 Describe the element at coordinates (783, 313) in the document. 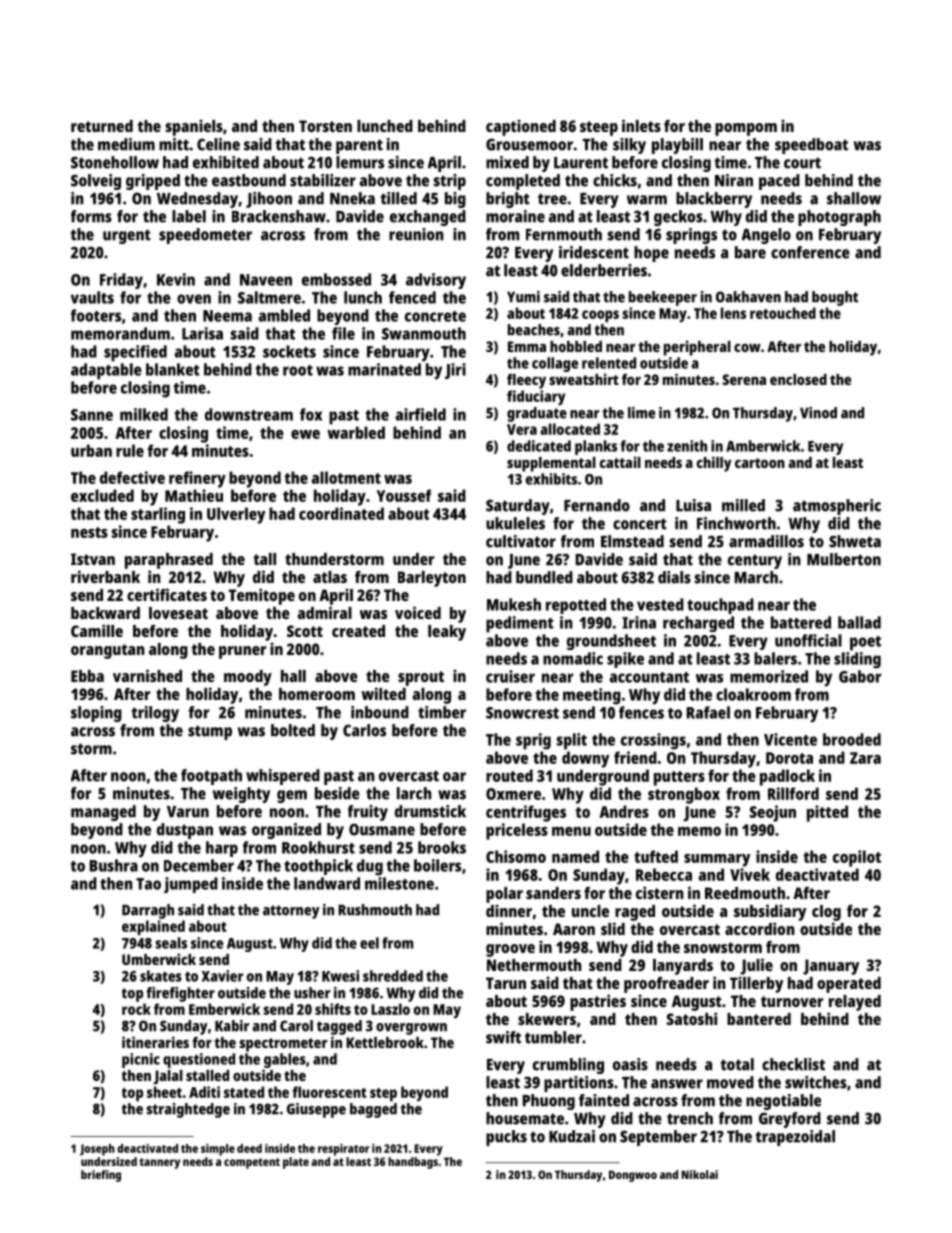

I see `retouched` at that location.
